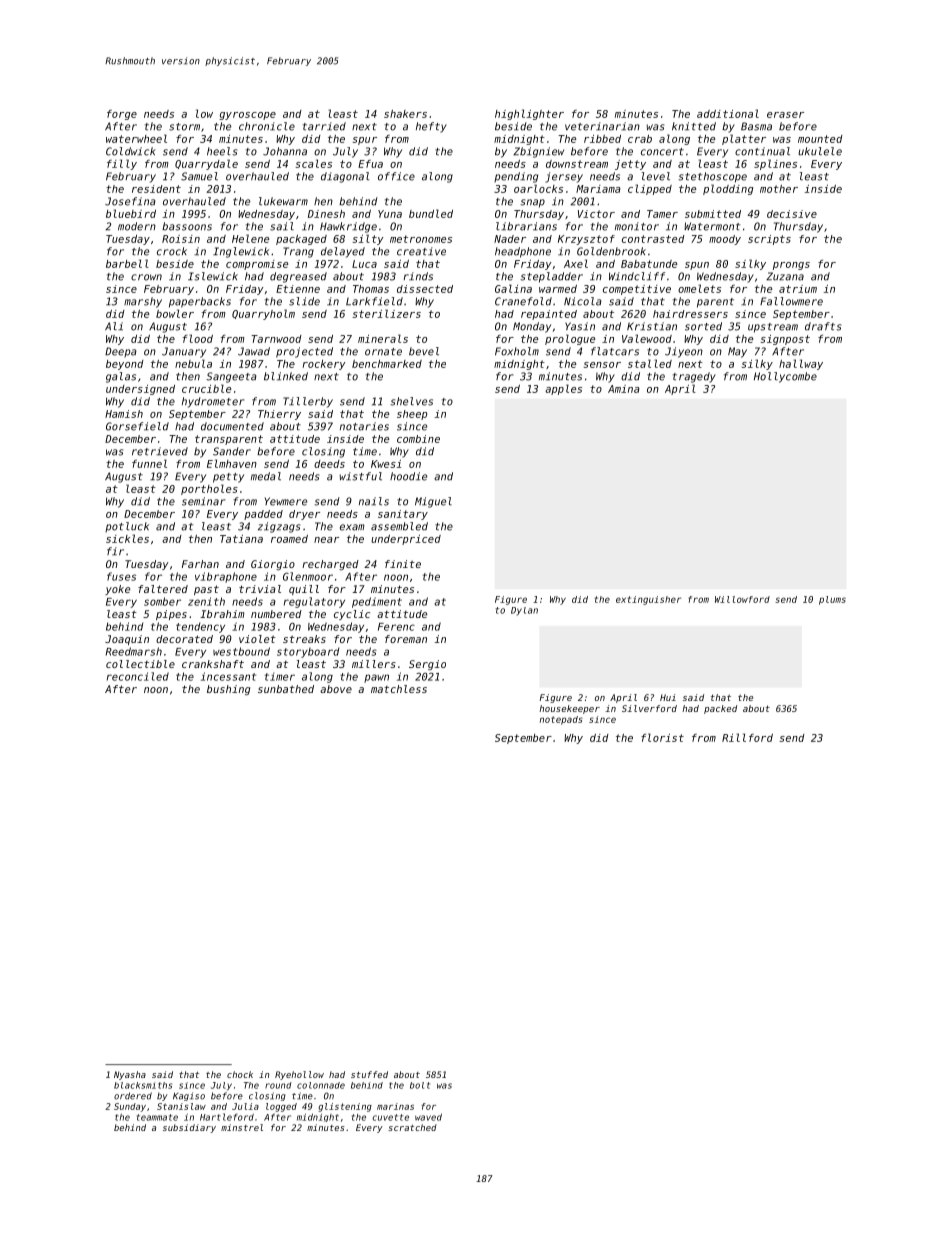 Image resolution: width=952 pixels, height=1233 pixels. What do you see at coordinates (377, 602) in the screenshot?
I see `pediment` at bounding box center [377, 602].
